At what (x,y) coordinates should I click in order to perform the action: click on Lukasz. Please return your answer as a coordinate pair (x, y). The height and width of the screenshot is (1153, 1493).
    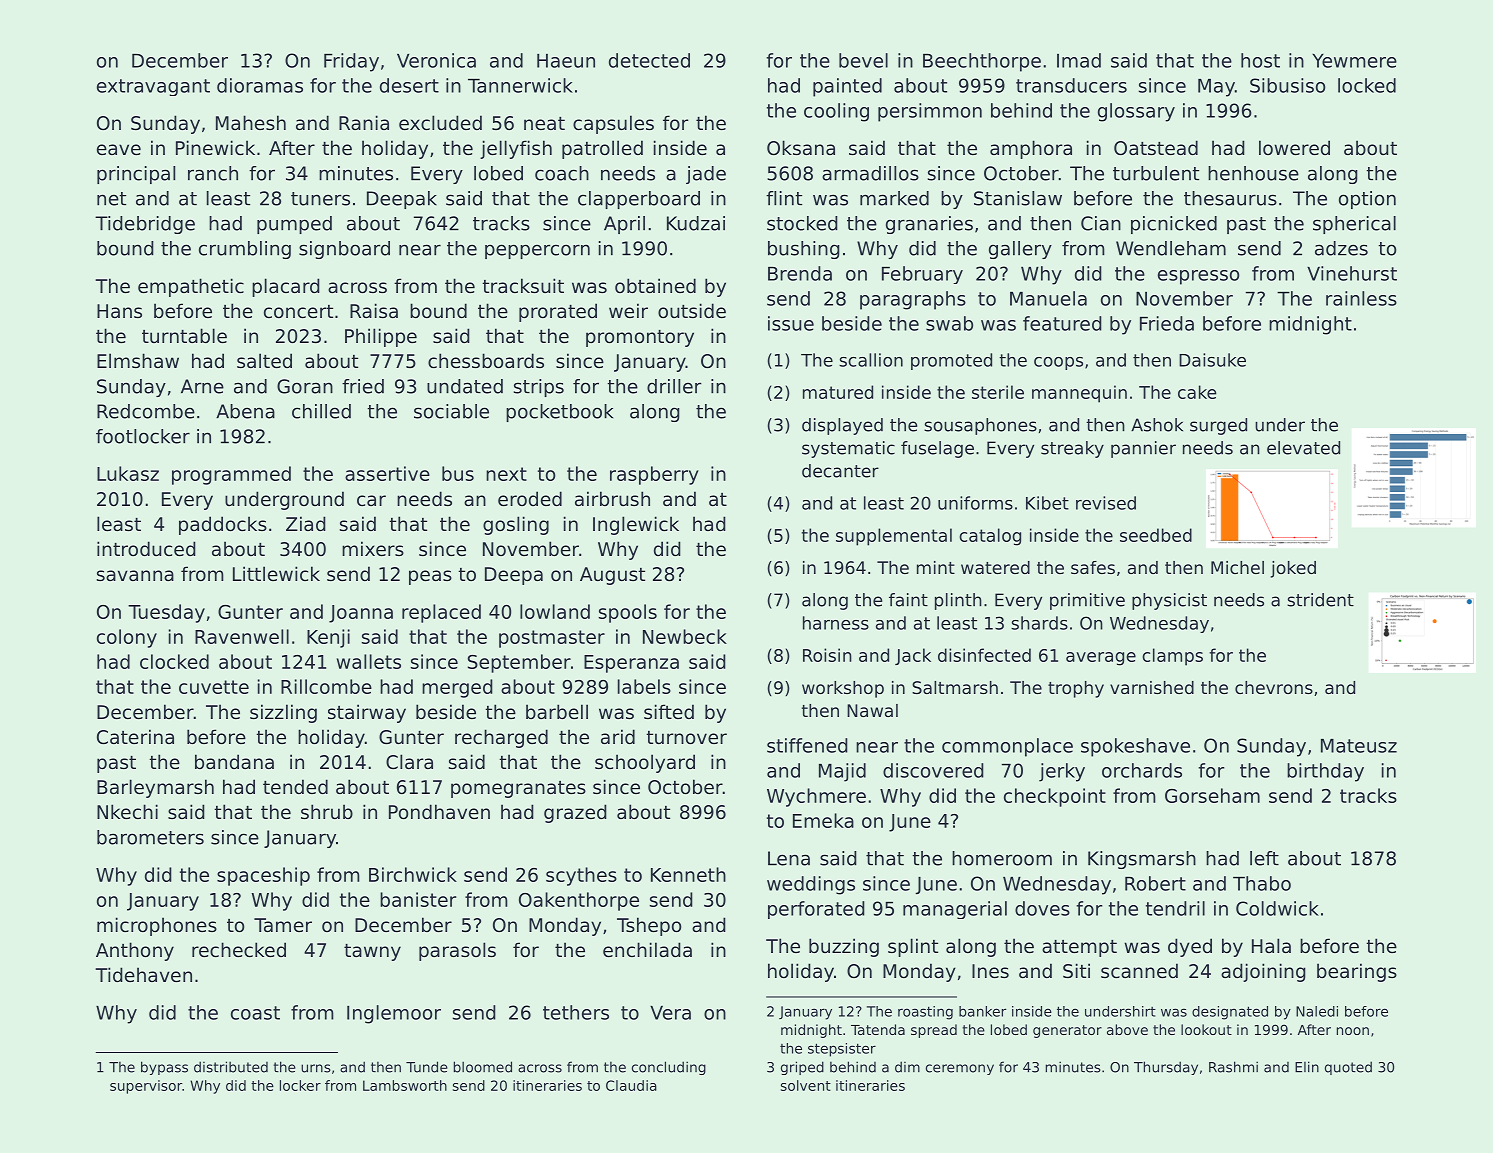
    Looking at the image, I should click on (128, 473).
